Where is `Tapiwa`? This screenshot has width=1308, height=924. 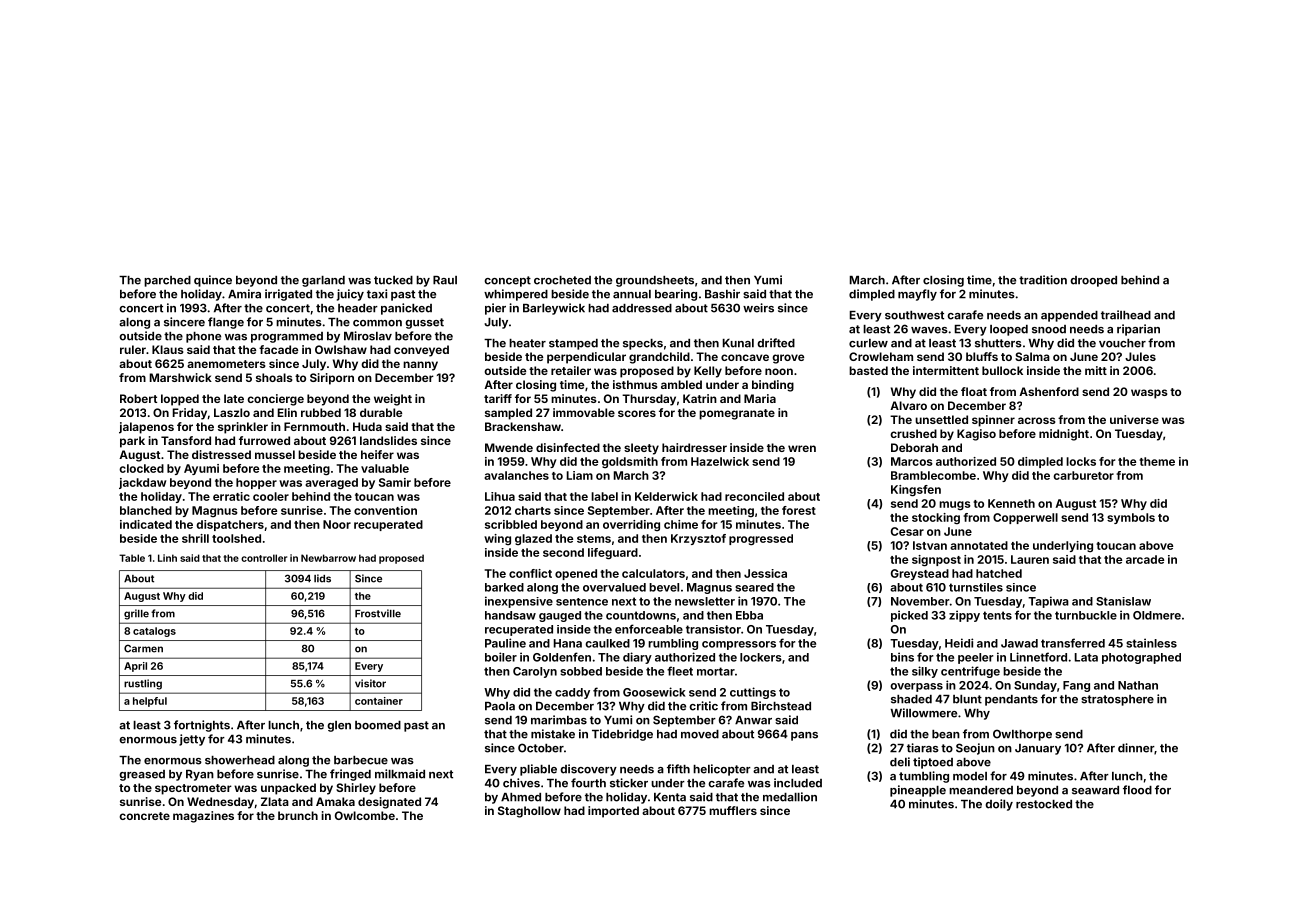 Tapiwa is located at coordinates (1048, 602).
